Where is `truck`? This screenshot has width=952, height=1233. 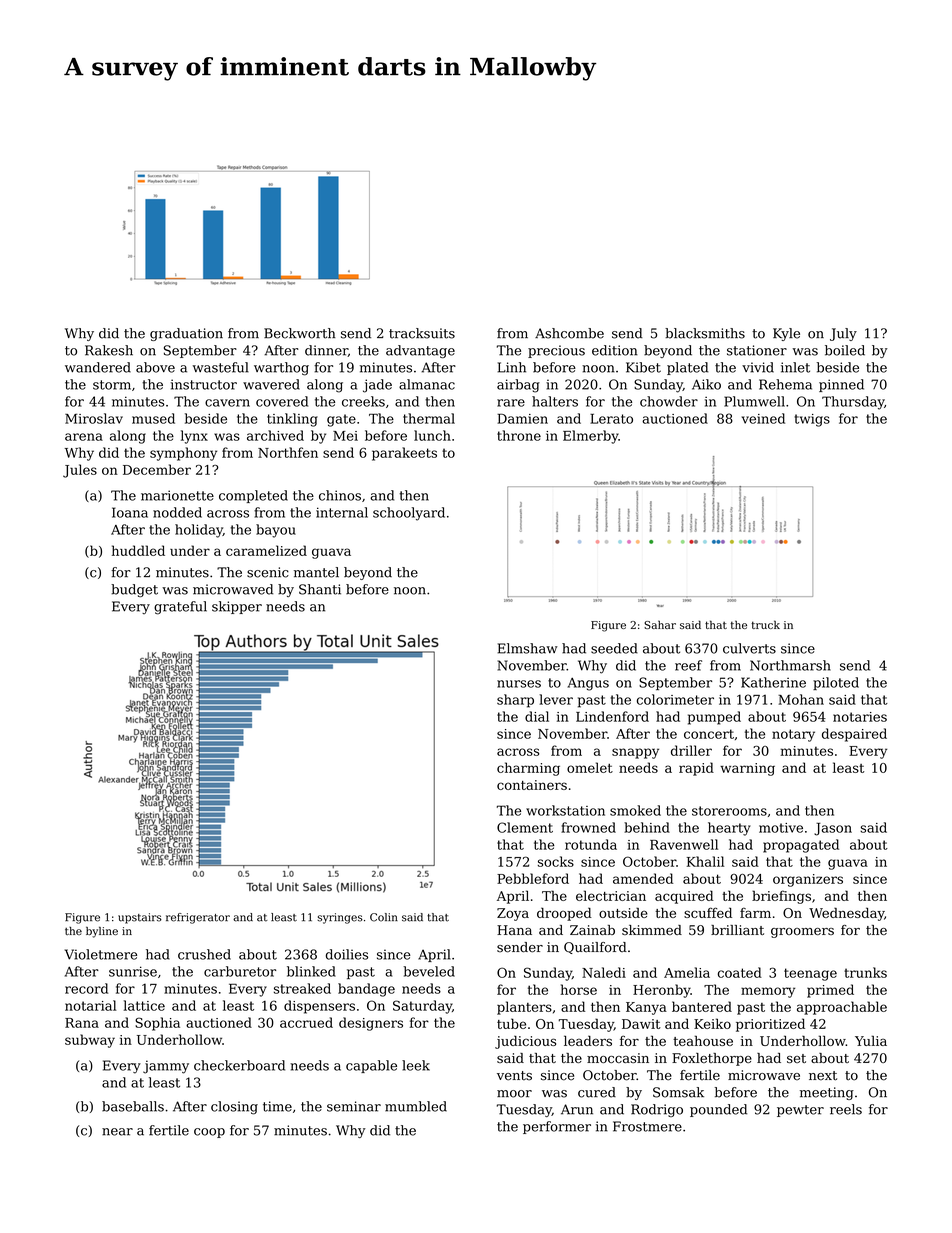
truck is located at coordinates (765, 624).
